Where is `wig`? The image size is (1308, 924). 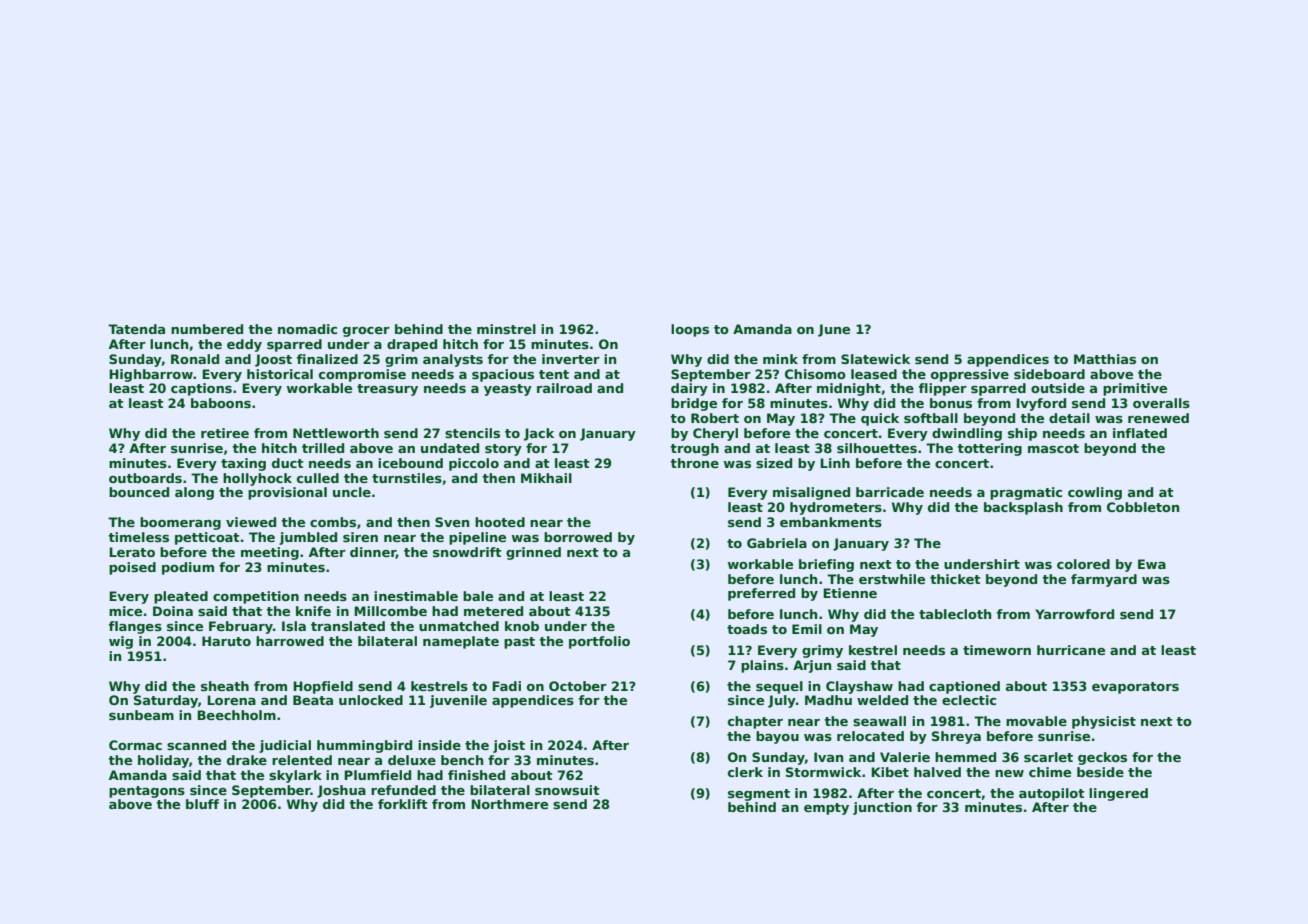 wig is located at coordinates (121, 642).
